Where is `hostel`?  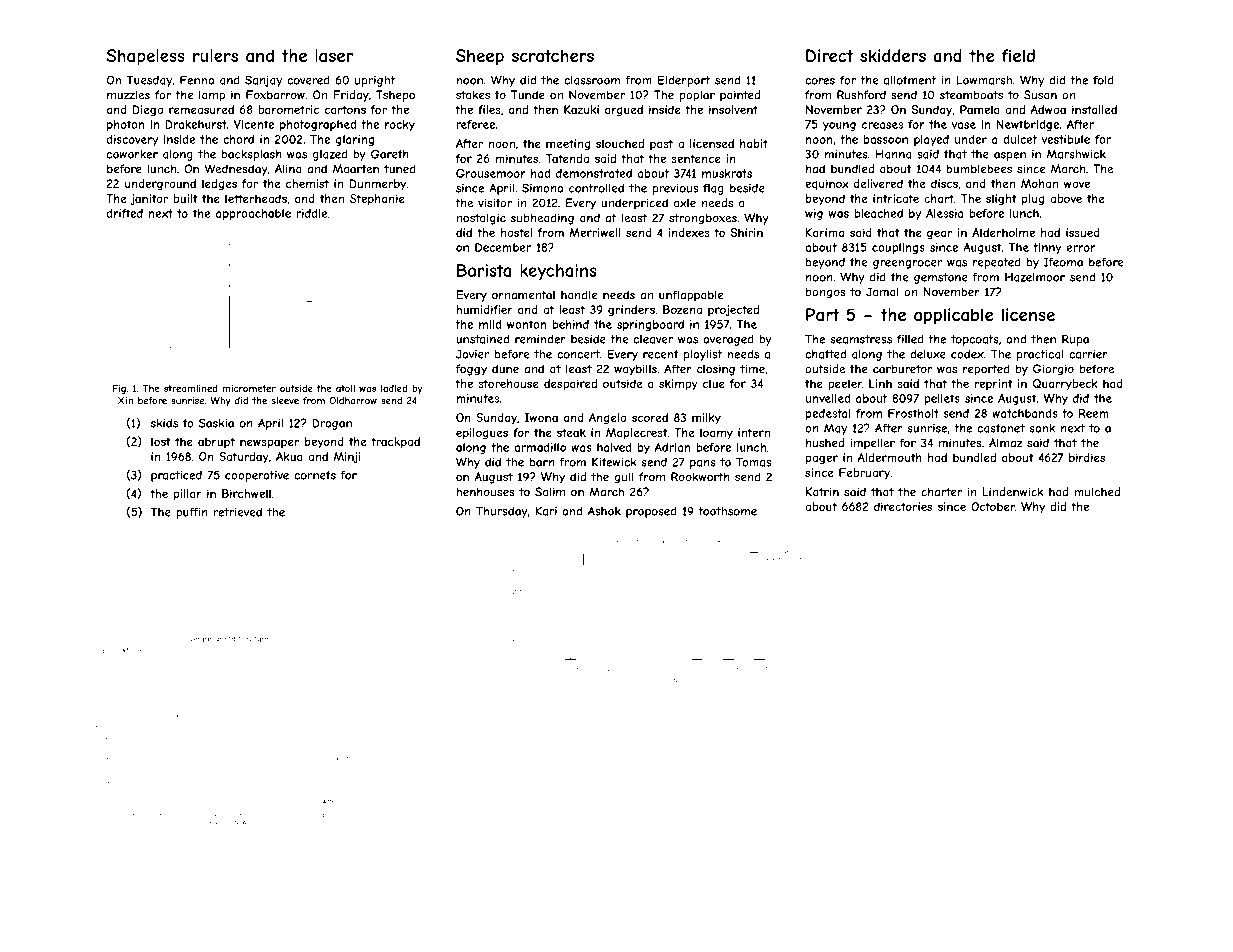
hostel is located at coordinates (516, 232).
